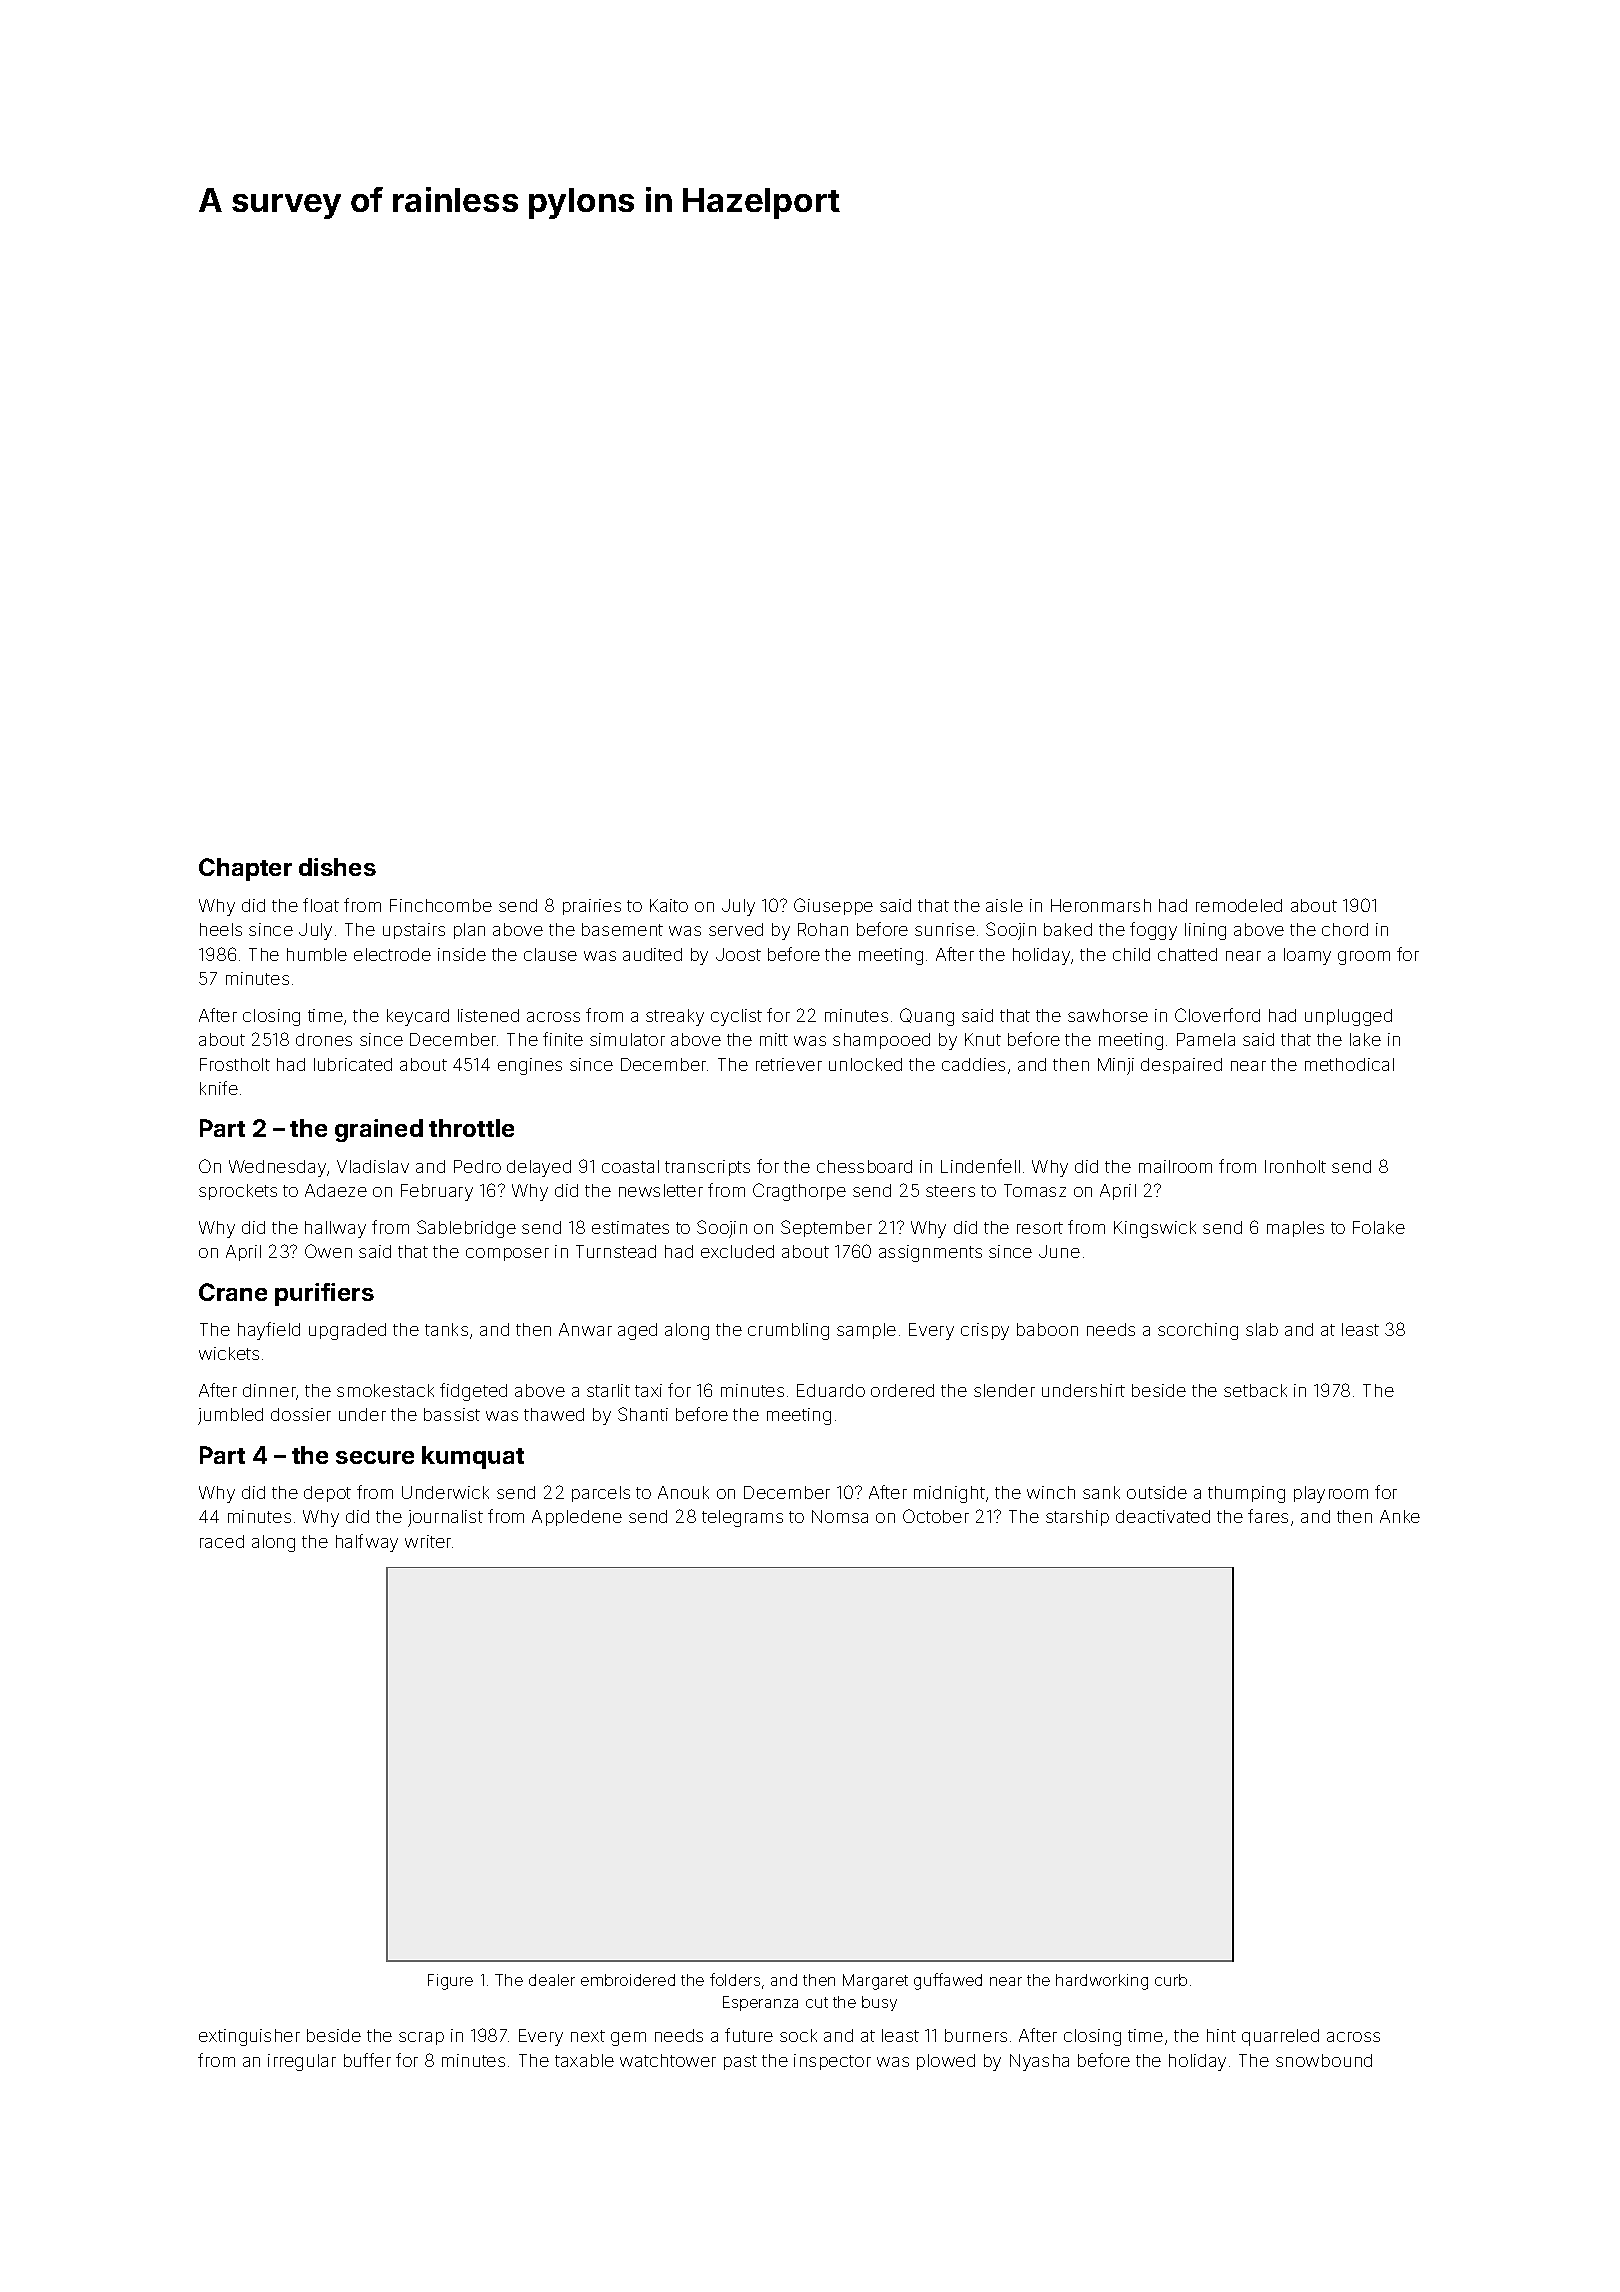  Describe the element at coordinates (1255, 1390) in the screenshot. I see `setback` at that location.
